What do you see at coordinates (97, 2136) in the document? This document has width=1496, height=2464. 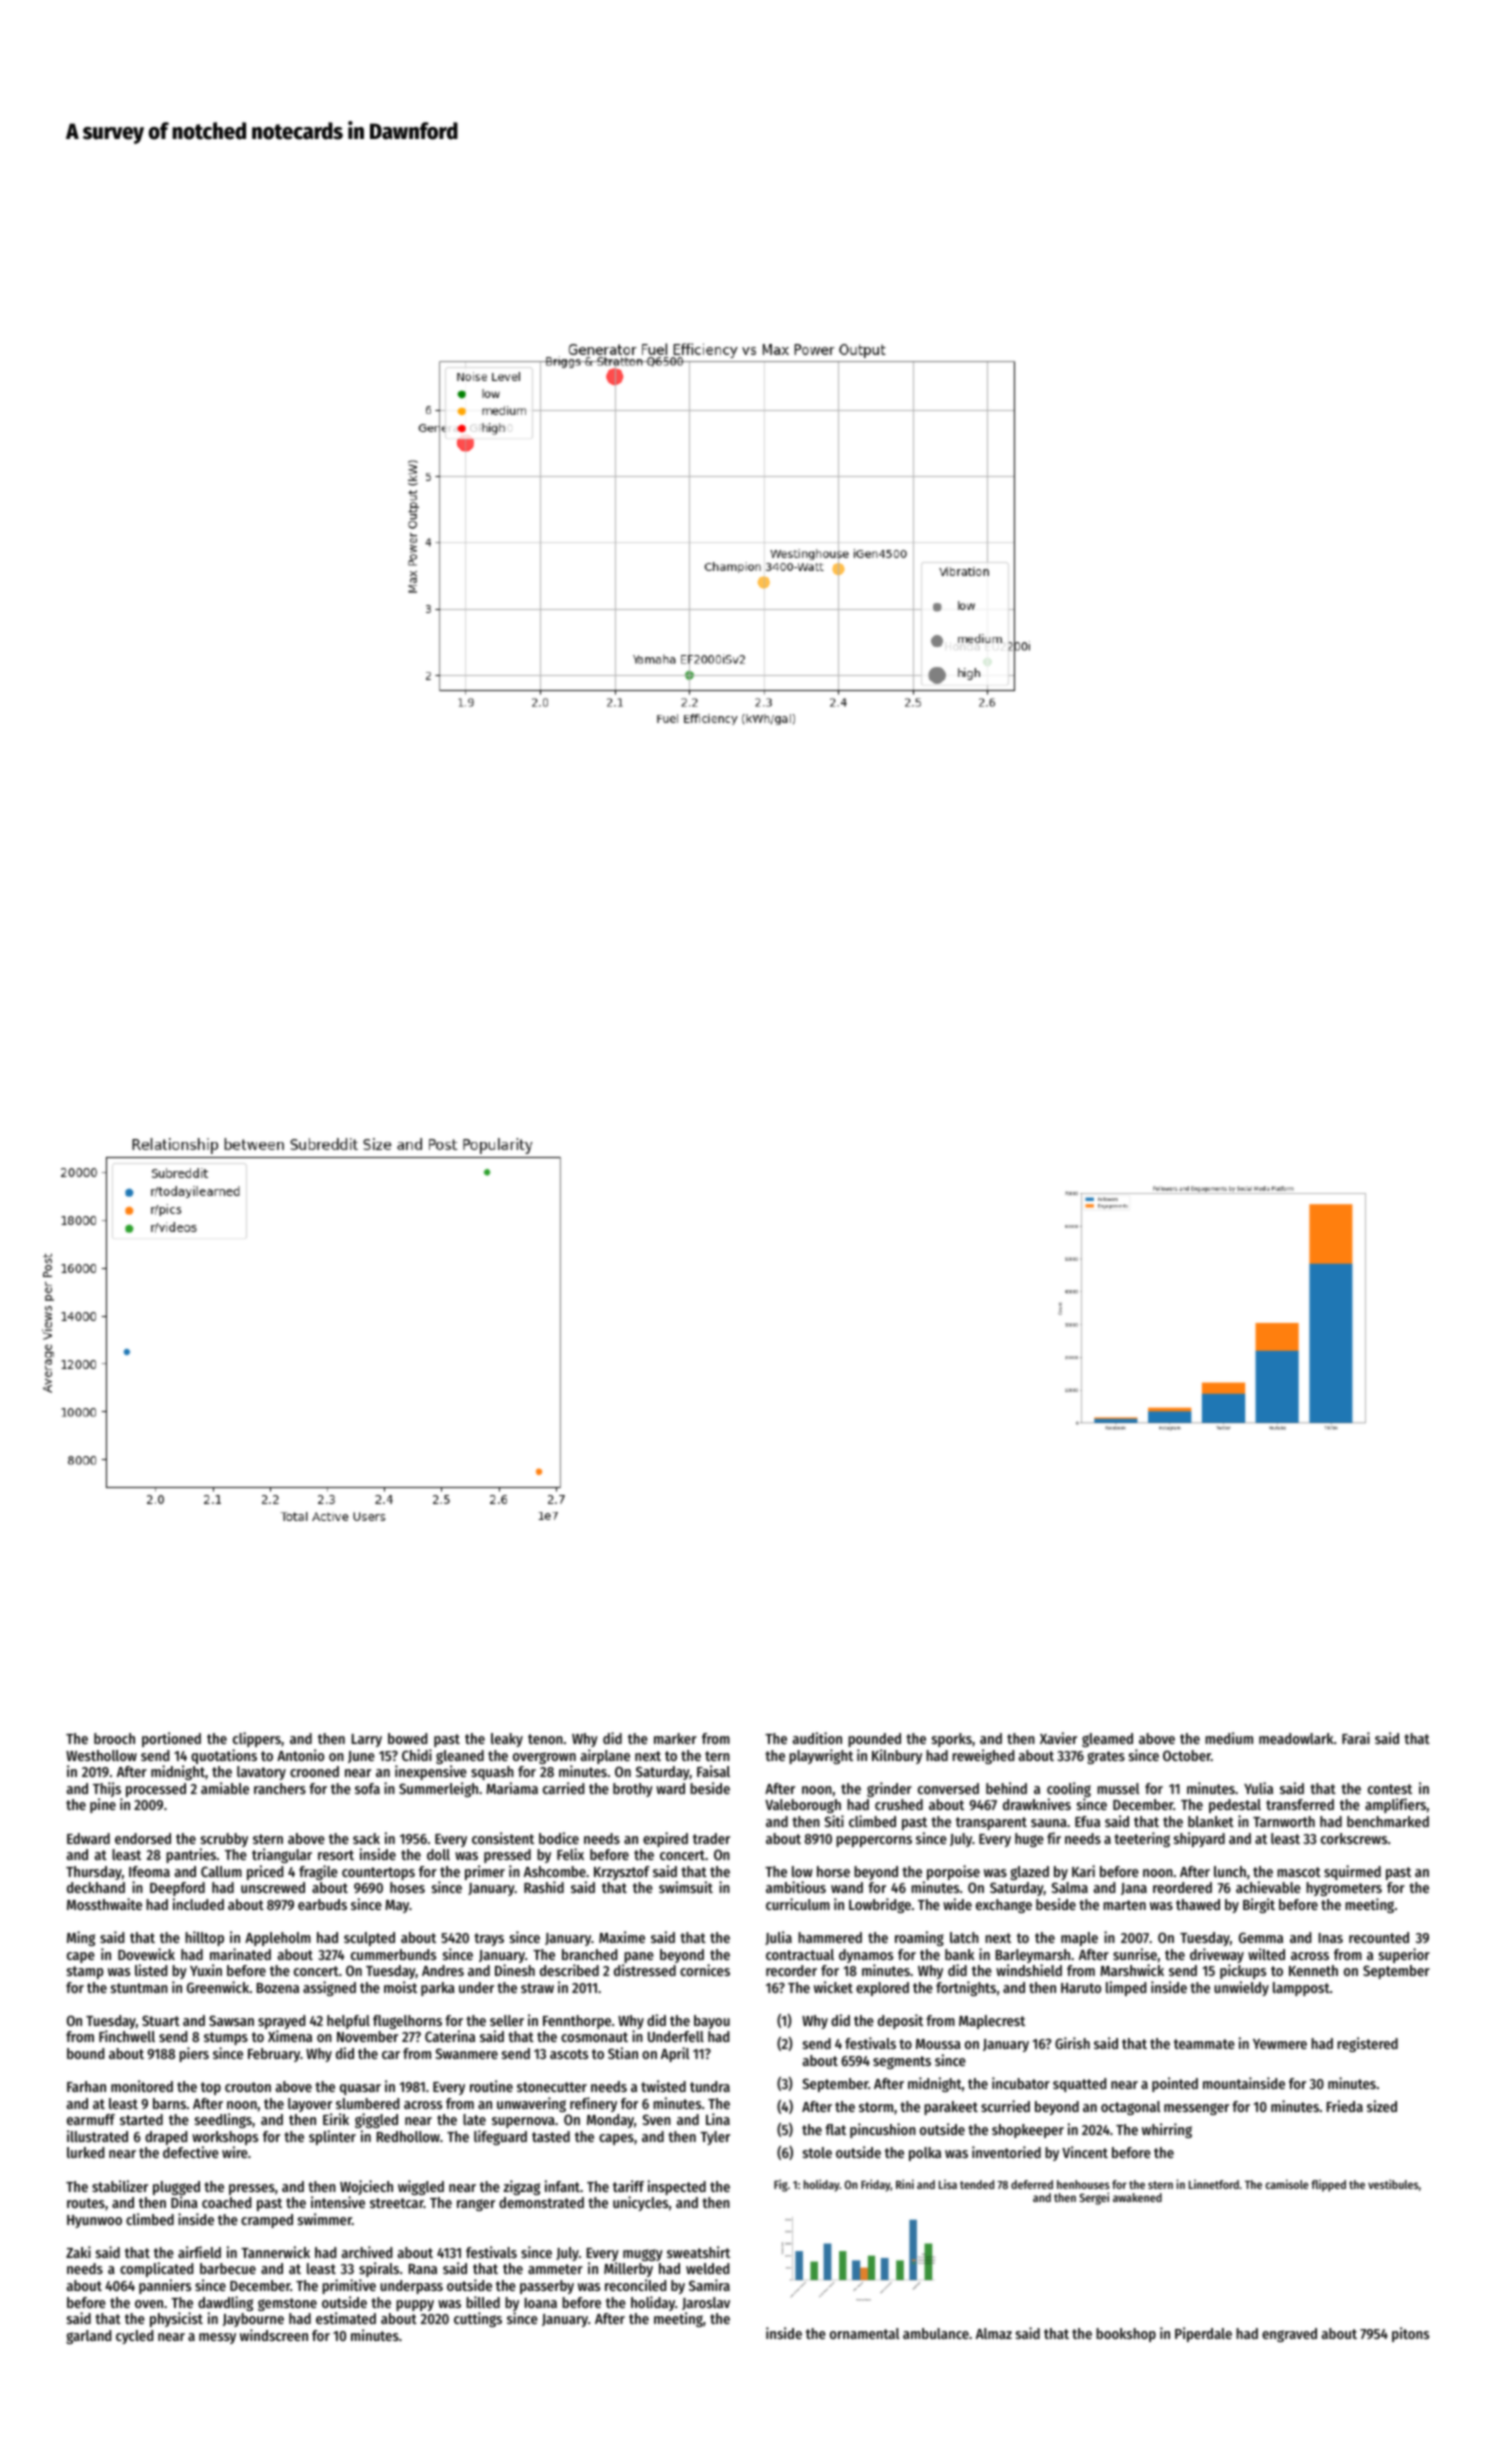 I see `illustrated` at bounding box center [97, 2136].
